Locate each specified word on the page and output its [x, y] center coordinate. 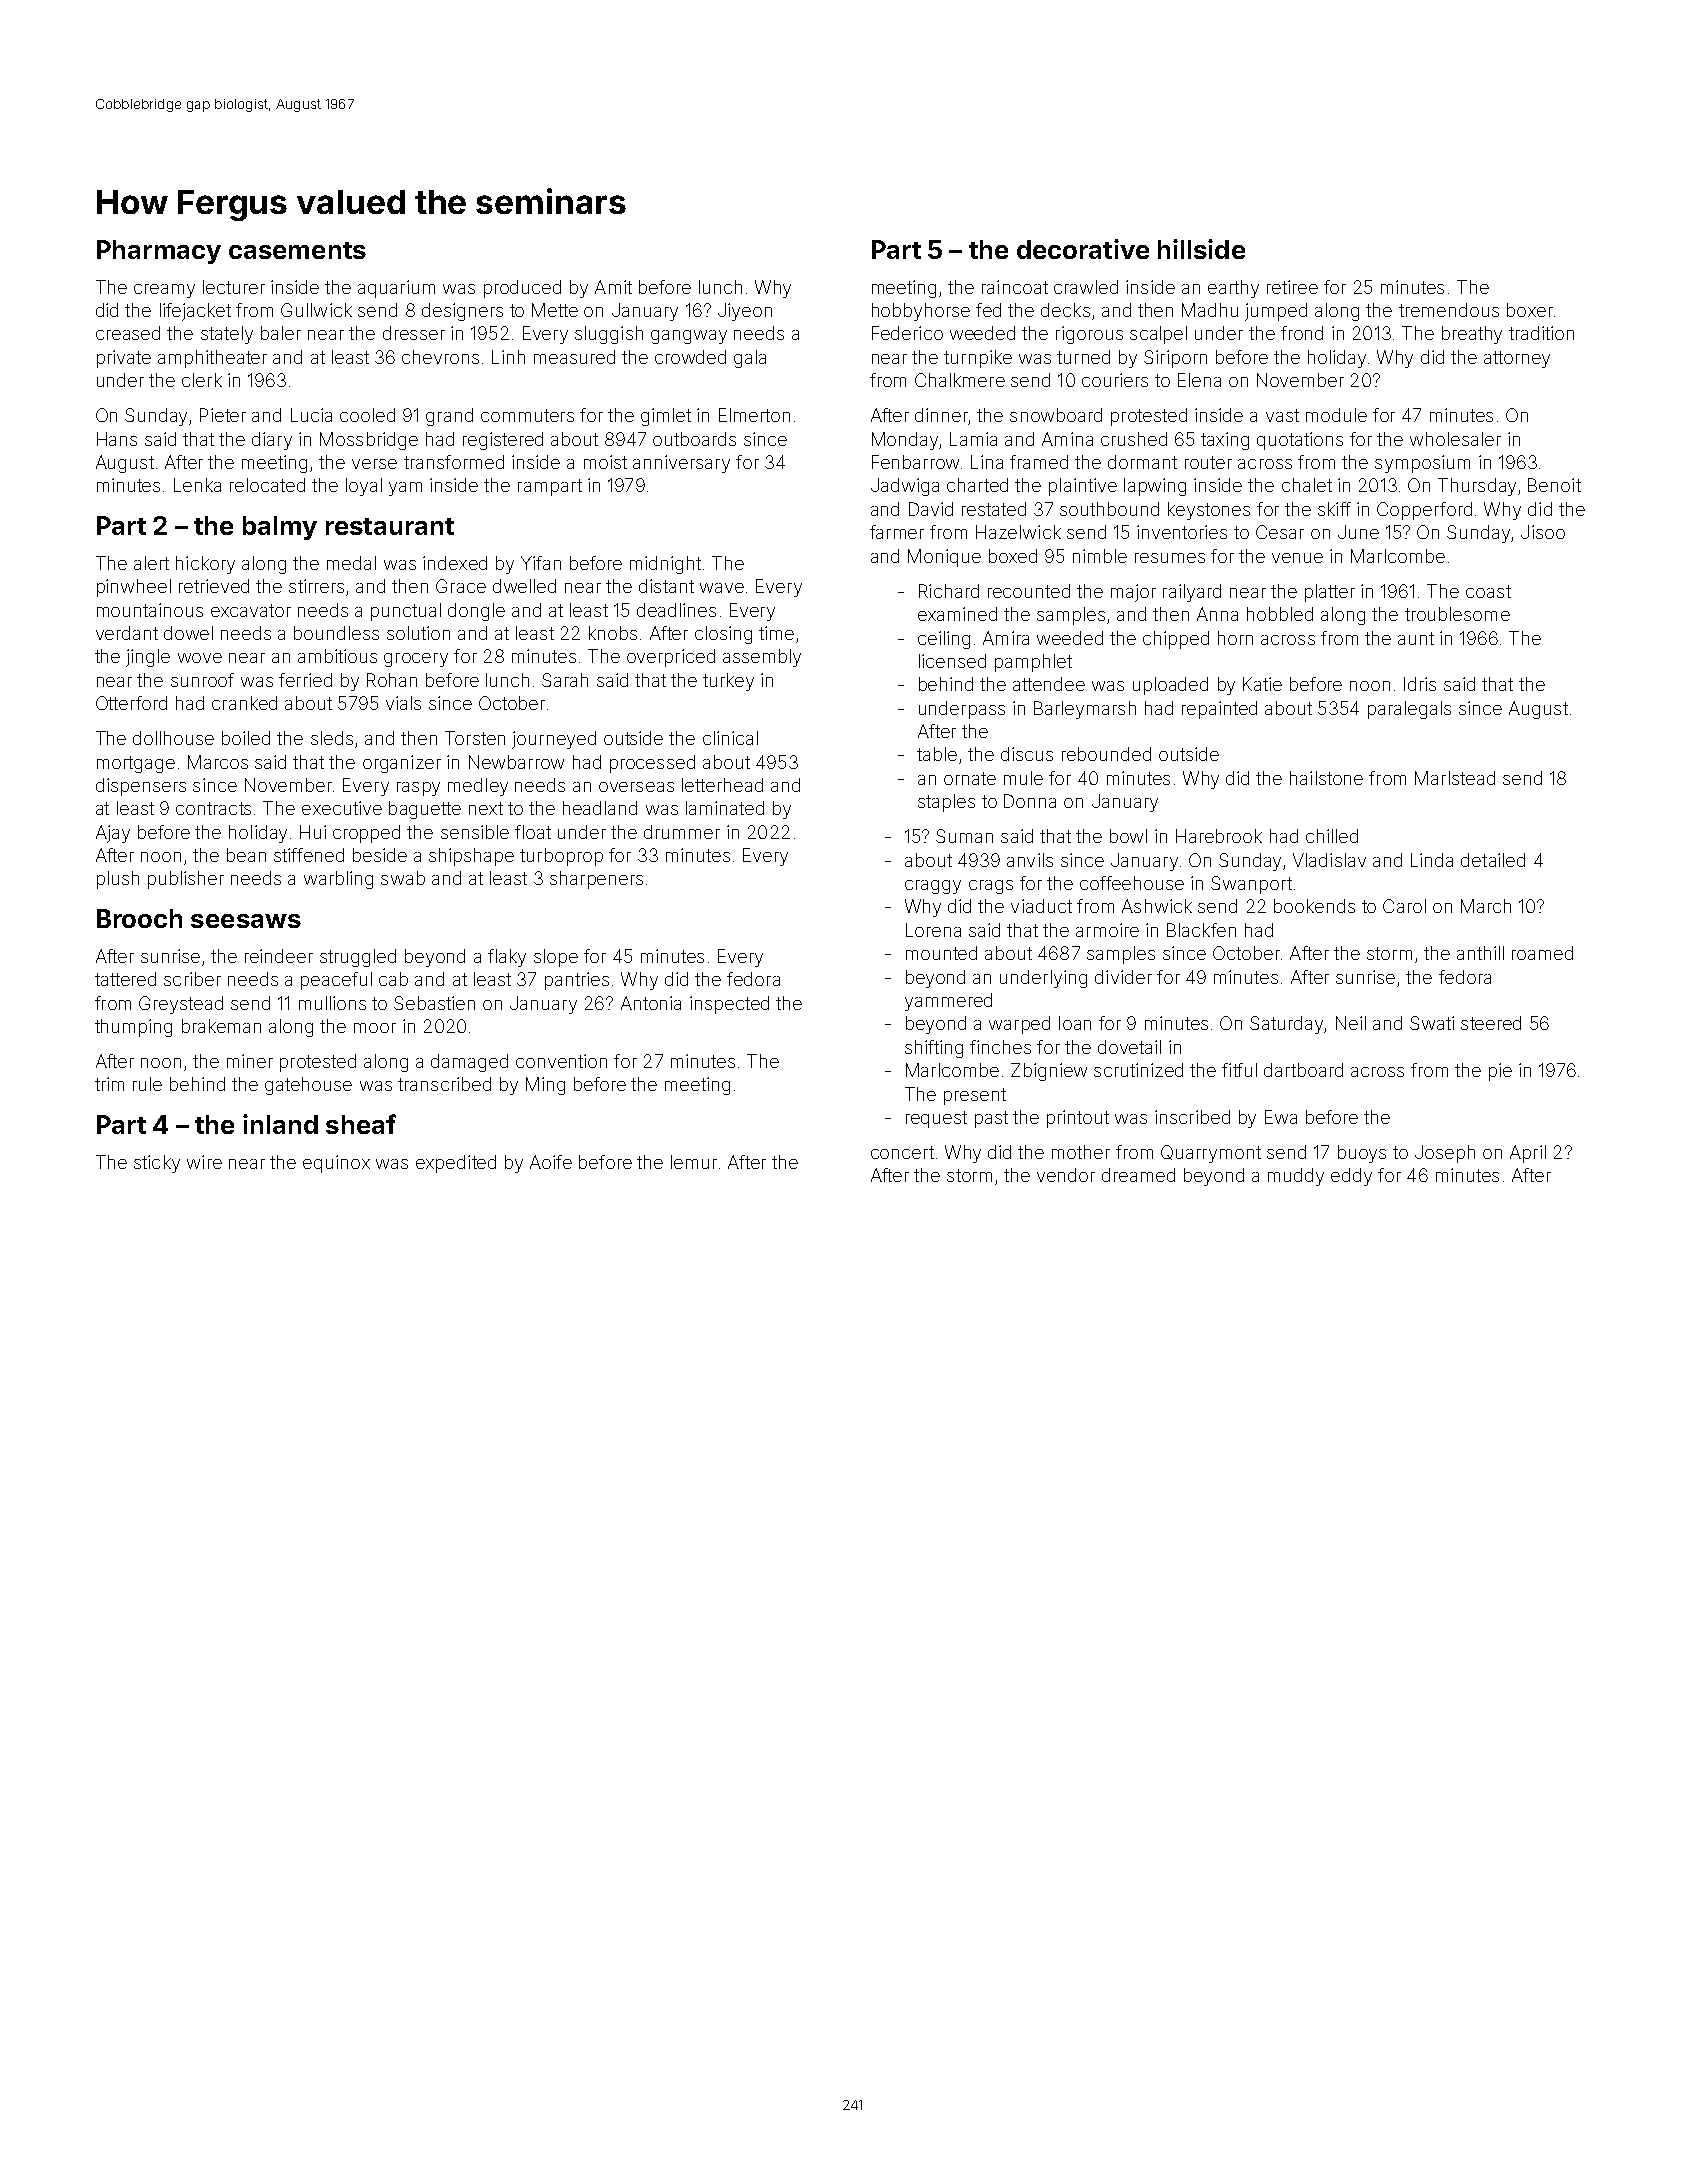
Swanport [1251, 885]
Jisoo [1543, 532]
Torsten [475, 738]
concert [902, 1152]
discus [1027, 754]
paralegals [1409, 710]
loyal [364, 487]
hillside [1201, 249]
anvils [1030, 860]
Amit [613, 287]
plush [118, 880]
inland [280, 1124]
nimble [1100, 556]
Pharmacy [159, 252]
